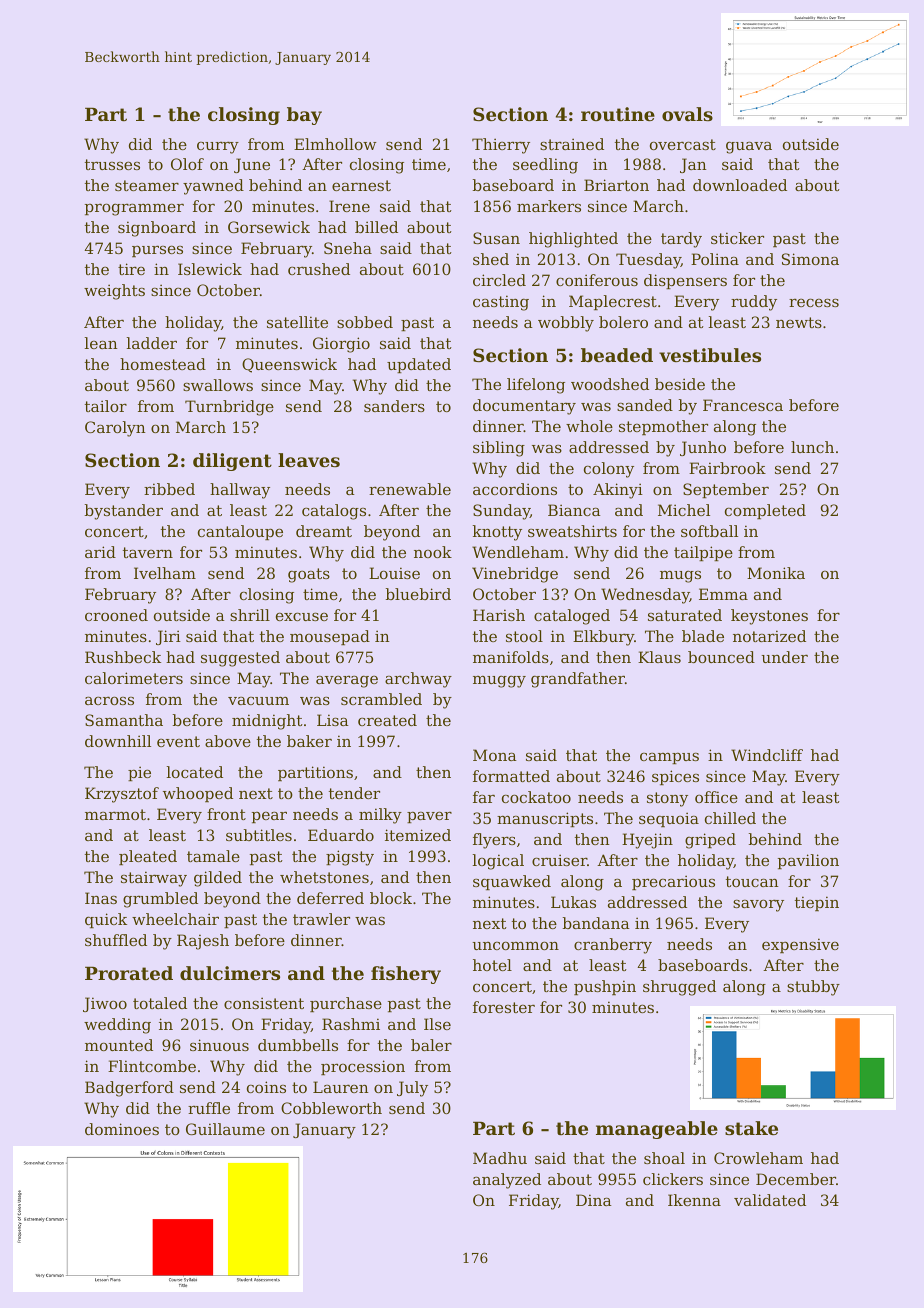 This page has height=1308, width=924. I want to click on Inas, so click(101, 898).
